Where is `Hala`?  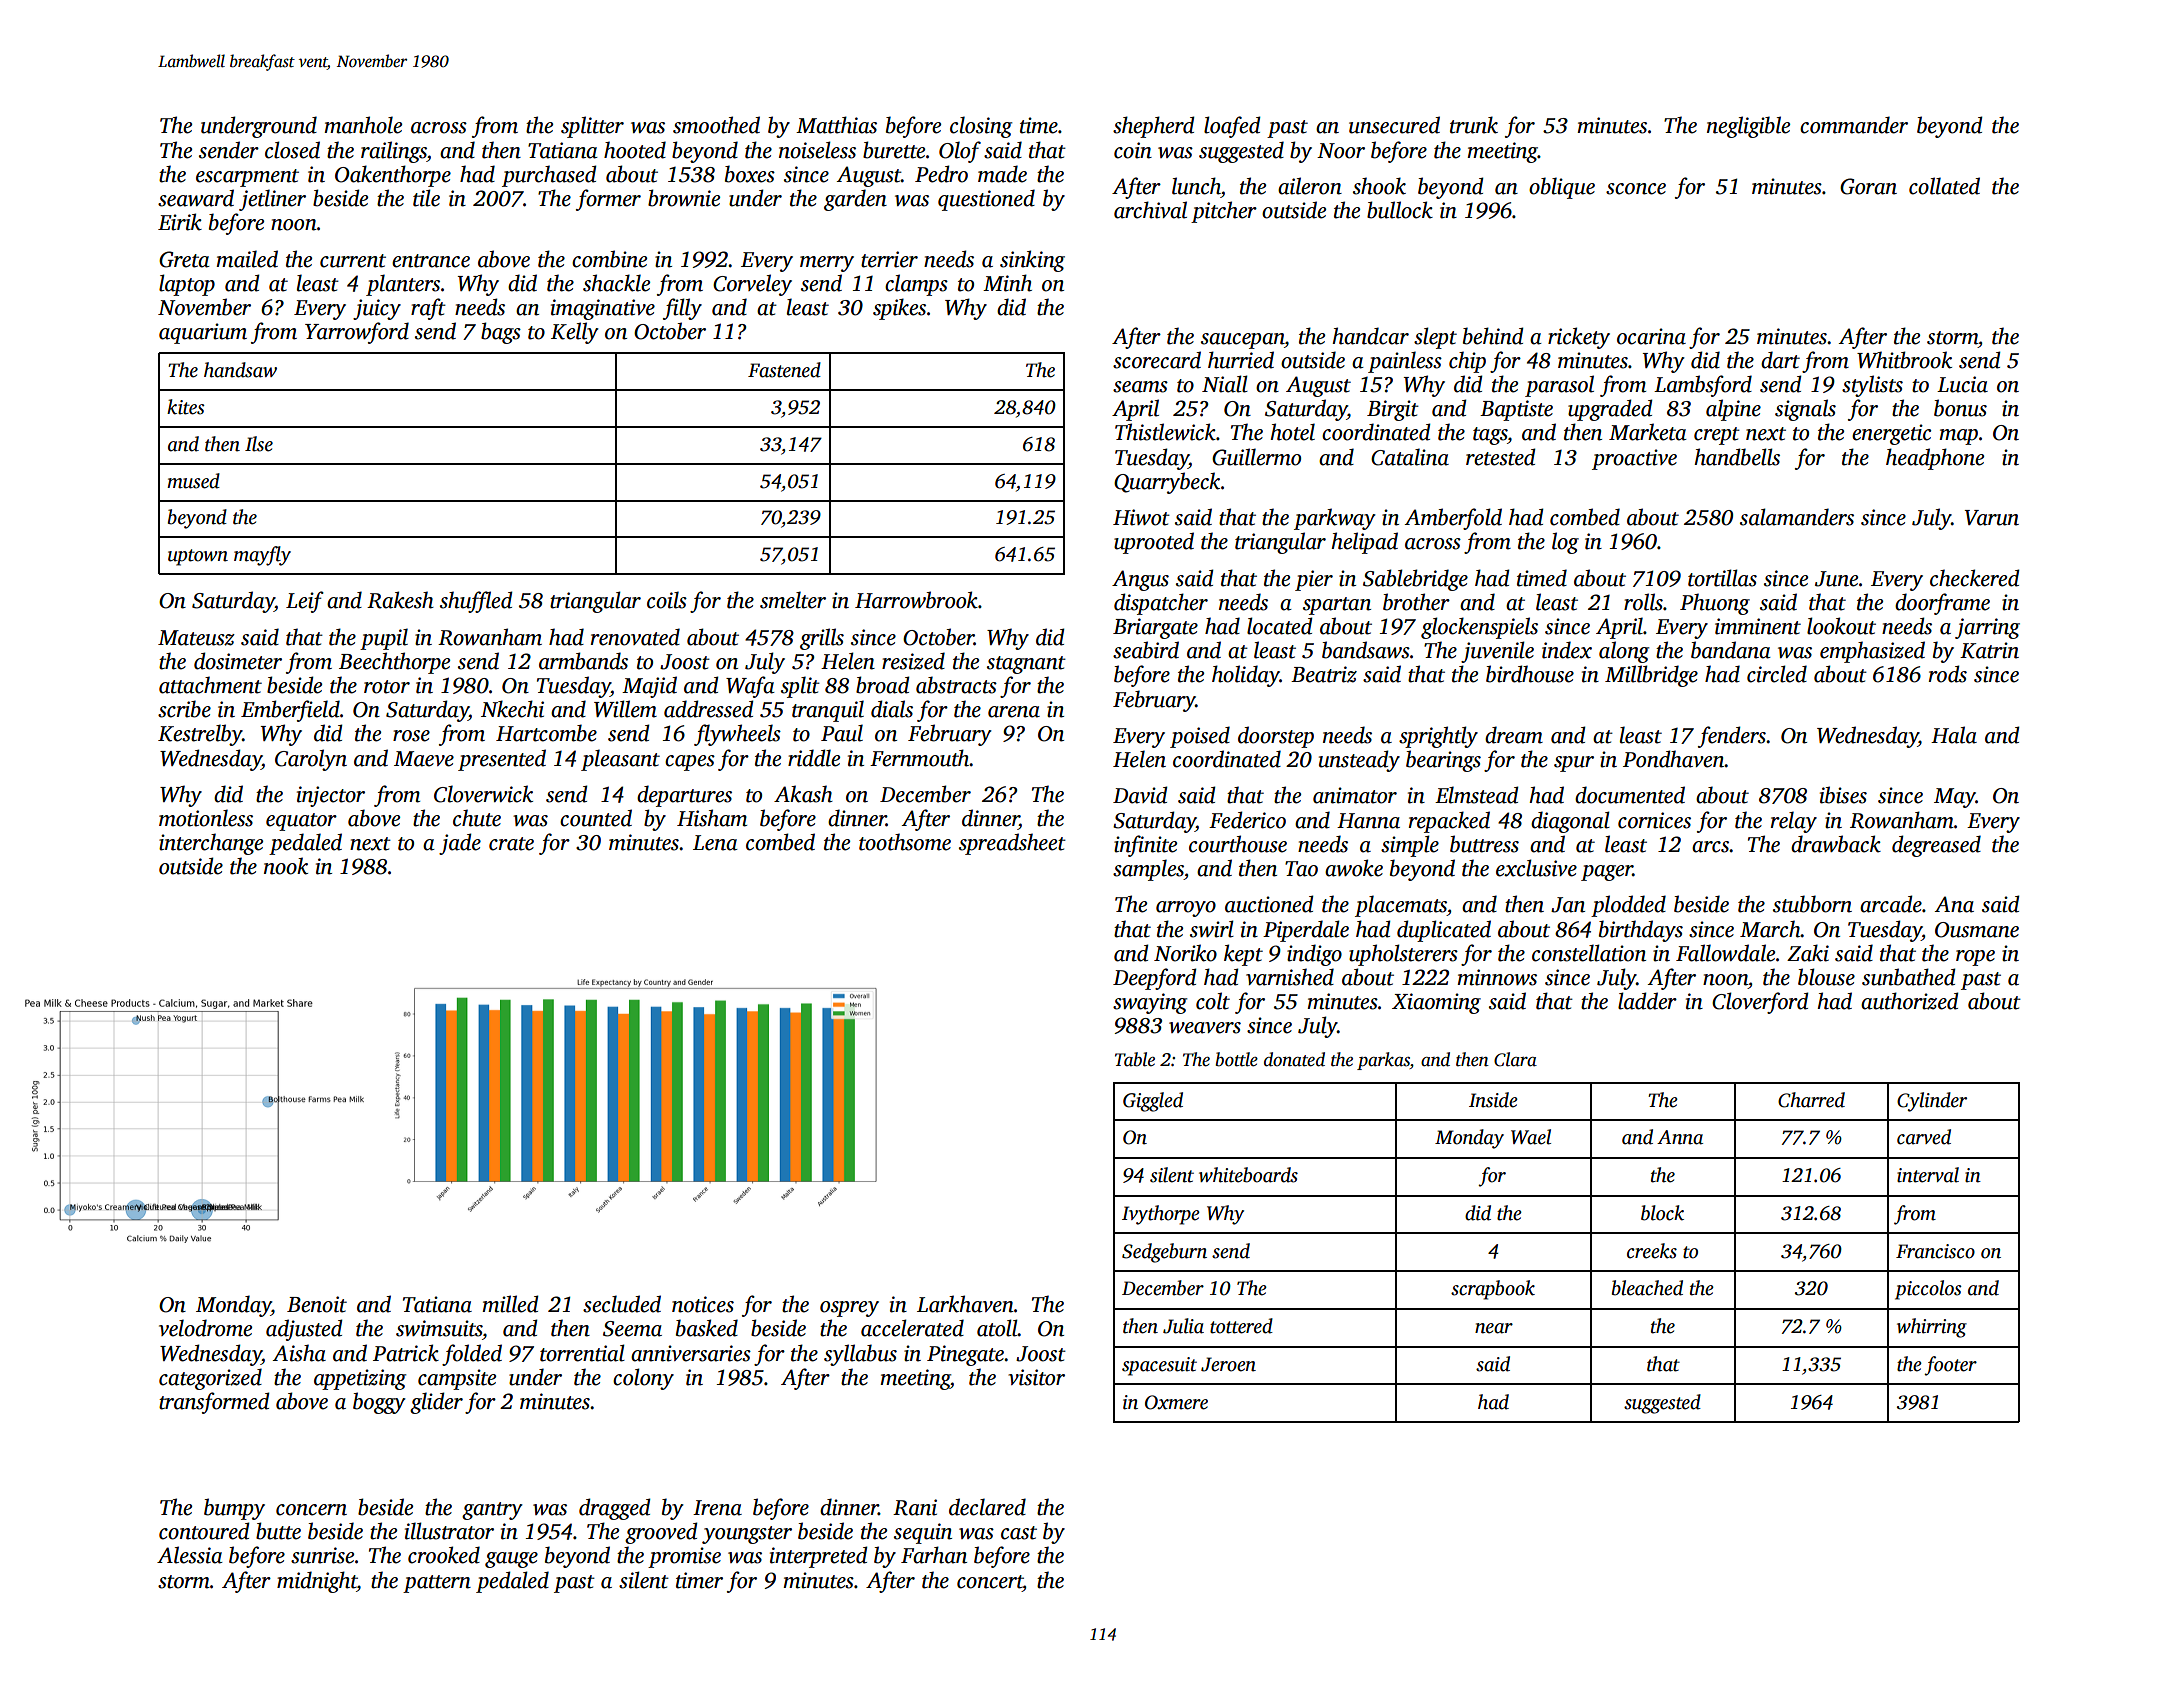
Hala is located at coordinates (1954, 735).
